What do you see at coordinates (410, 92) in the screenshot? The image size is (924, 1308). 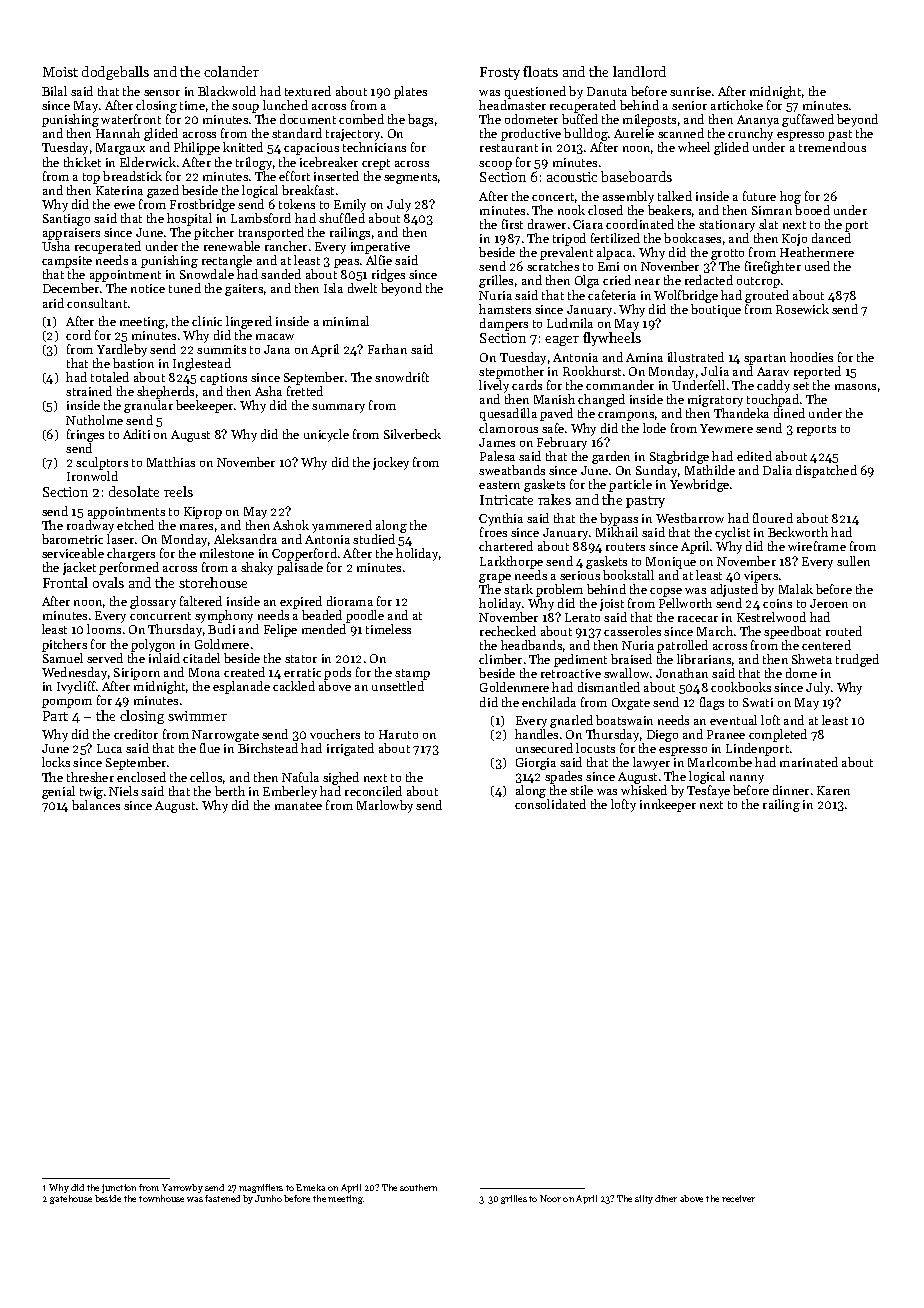 I see `plates` at bounding box center [410, 92].
